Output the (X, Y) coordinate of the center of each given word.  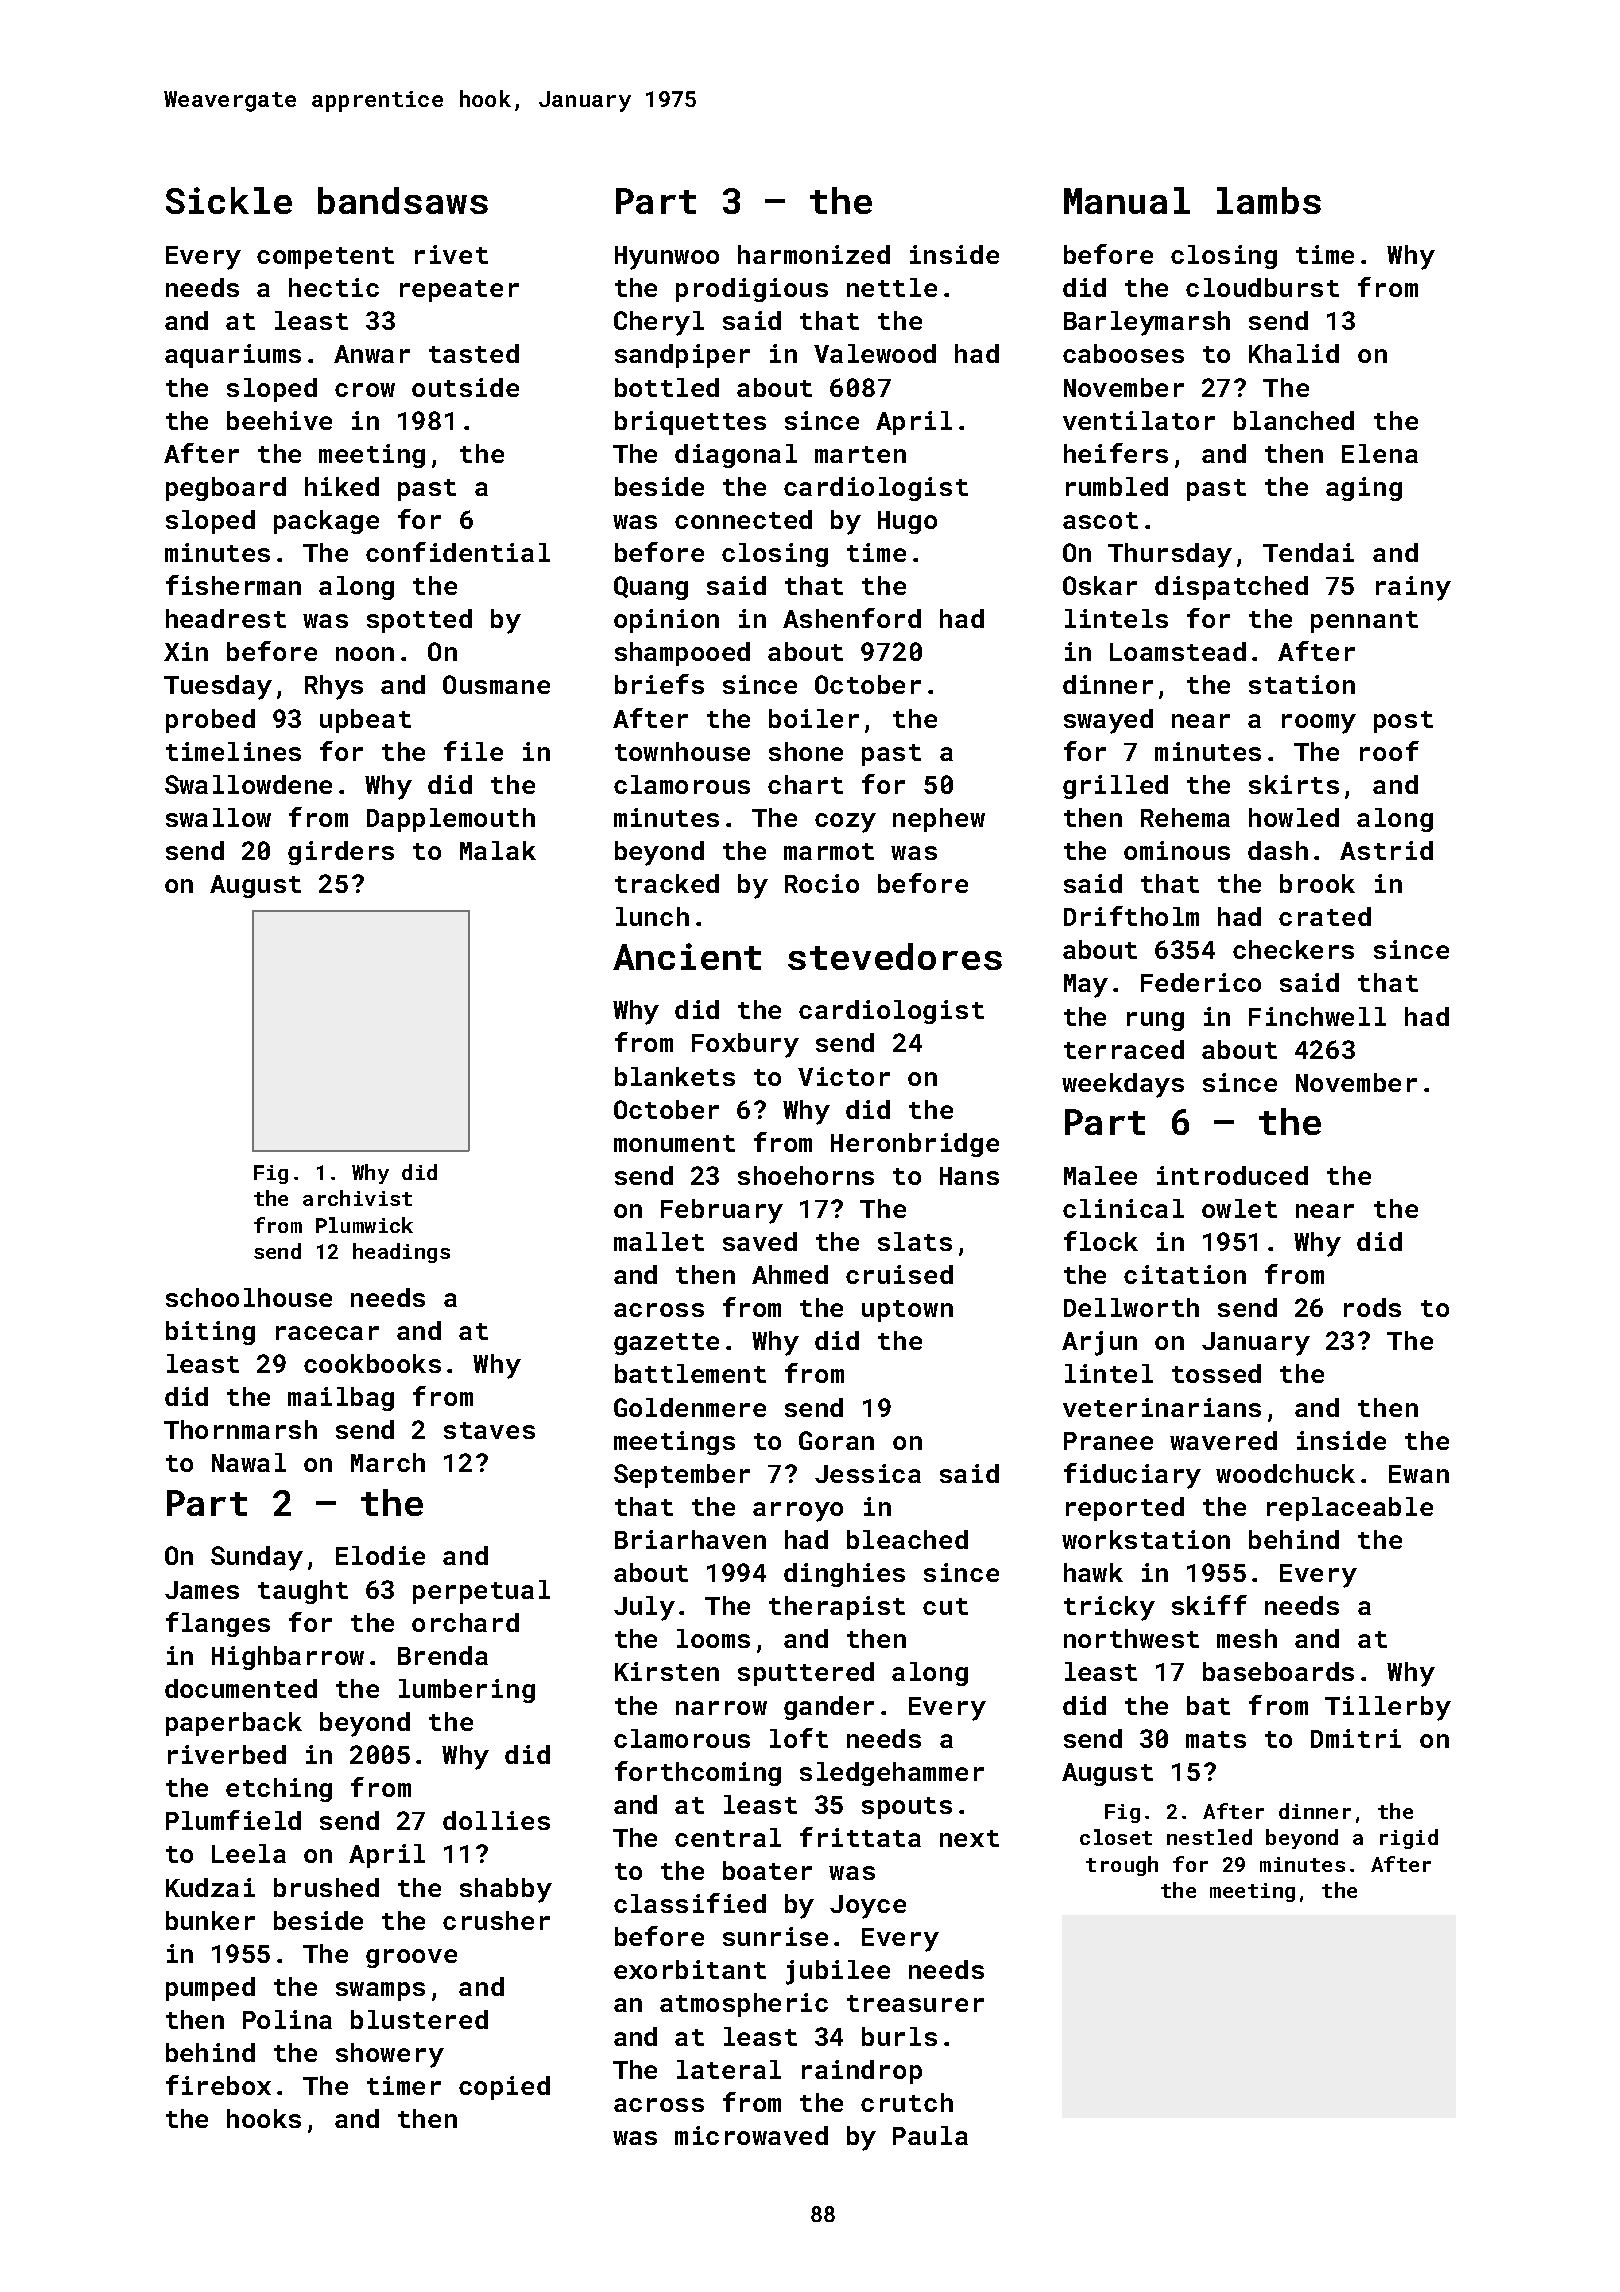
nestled (1209, 1837)
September (682, 1476)
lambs (1269, 200)
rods (1372, 1307)
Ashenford (852, 618)
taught (303, 1592)
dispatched (1231, 588)
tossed (1216, 1373)
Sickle (229, 200)
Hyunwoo (667, 258)
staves (489, 1430)
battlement (690, 1373)
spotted (419, 621)
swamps (380, 1991)
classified (690, 1903)
